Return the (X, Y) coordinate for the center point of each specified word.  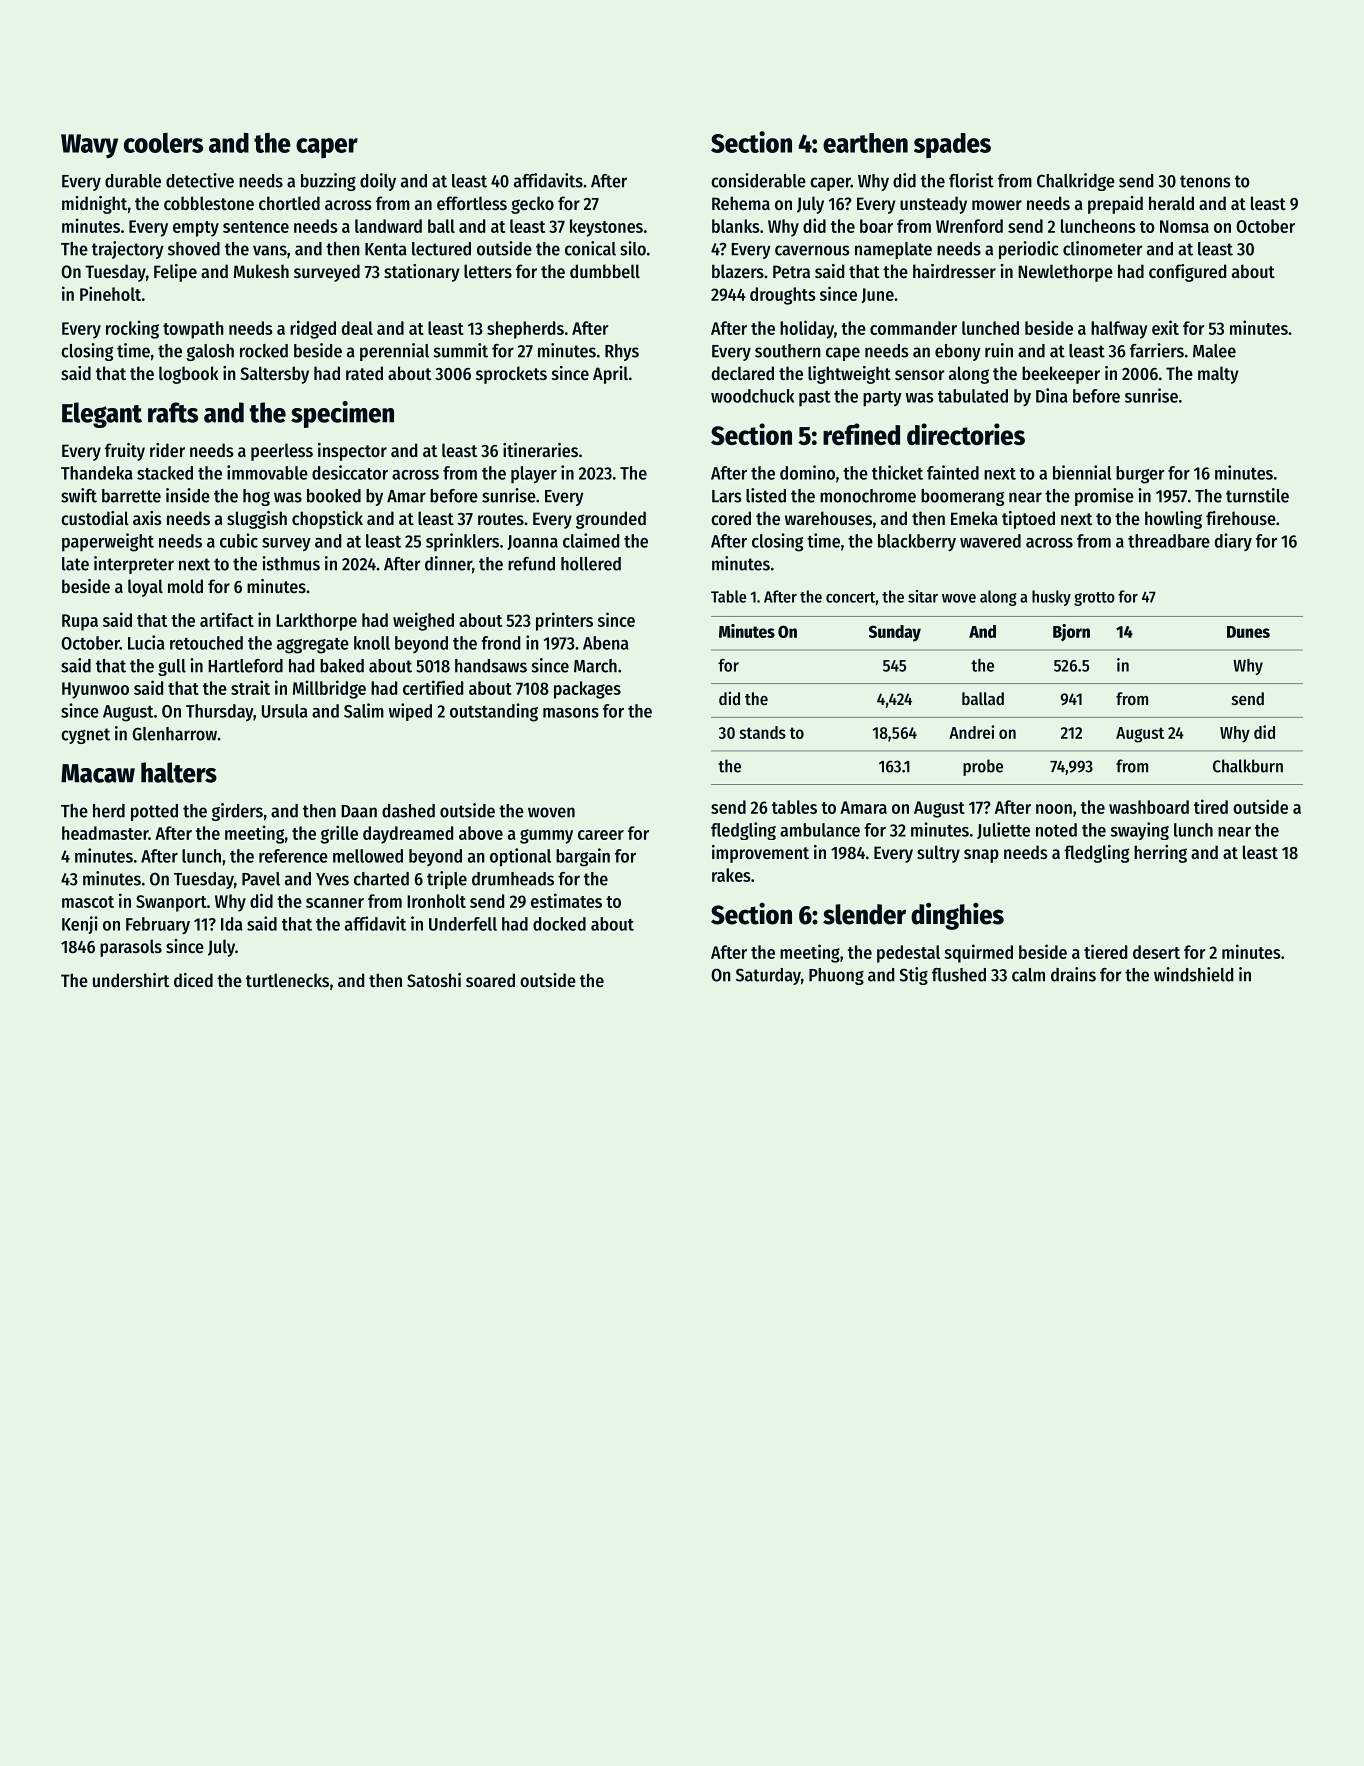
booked (334, 496)
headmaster (105, 833)
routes (501, 519)
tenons (1205, 181)
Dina (1052, 395)
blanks (736, 226)
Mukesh (261, 271)
